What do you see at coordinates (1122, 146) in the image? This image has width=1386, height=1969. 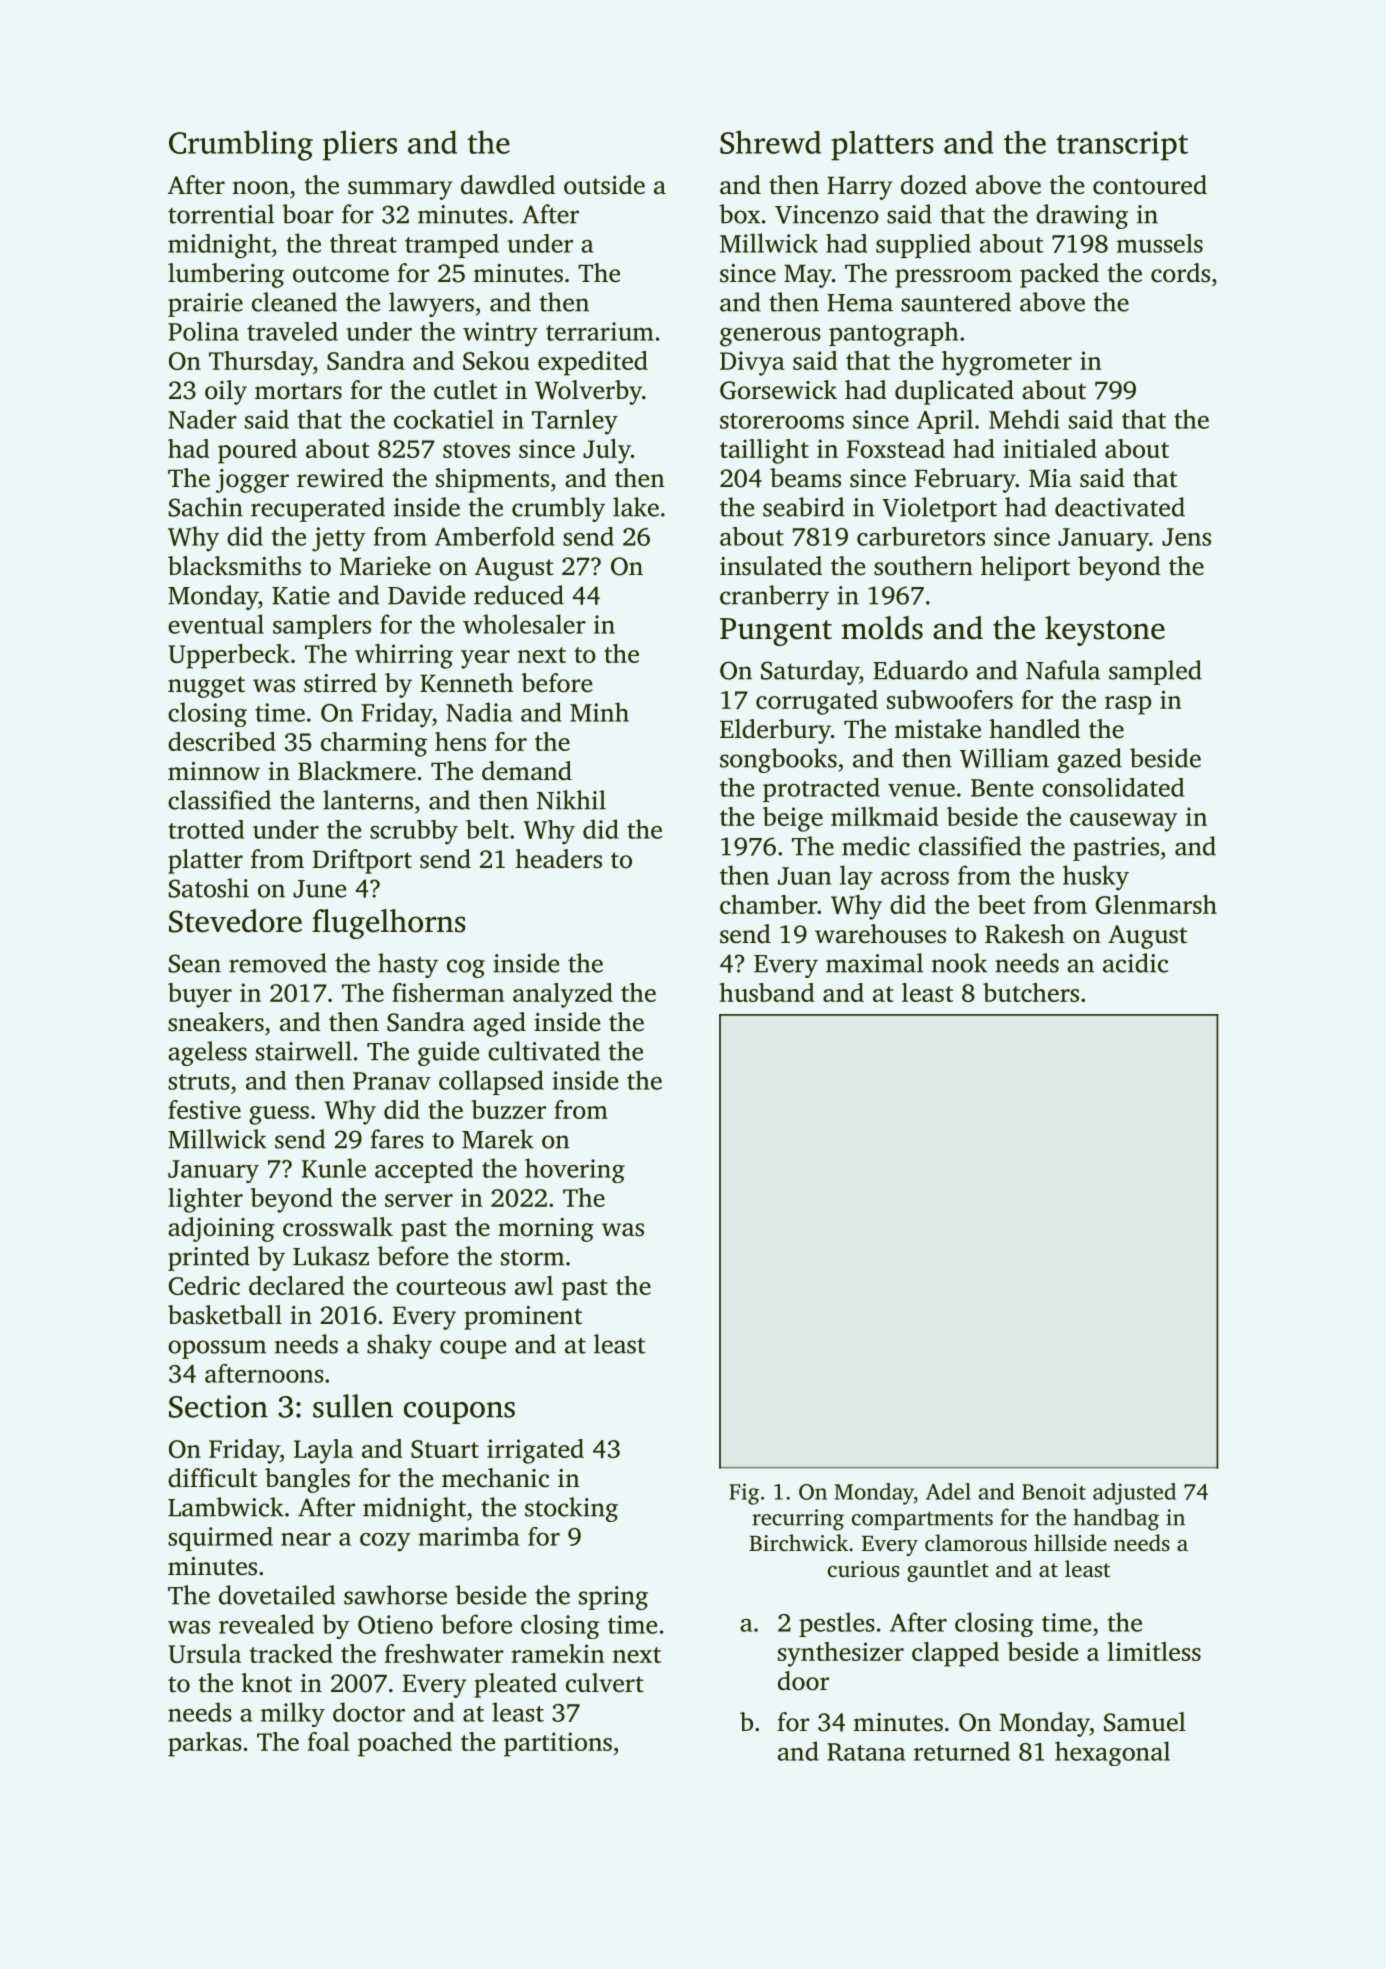 I see `transcript` at bounding box center [1122, 146].
